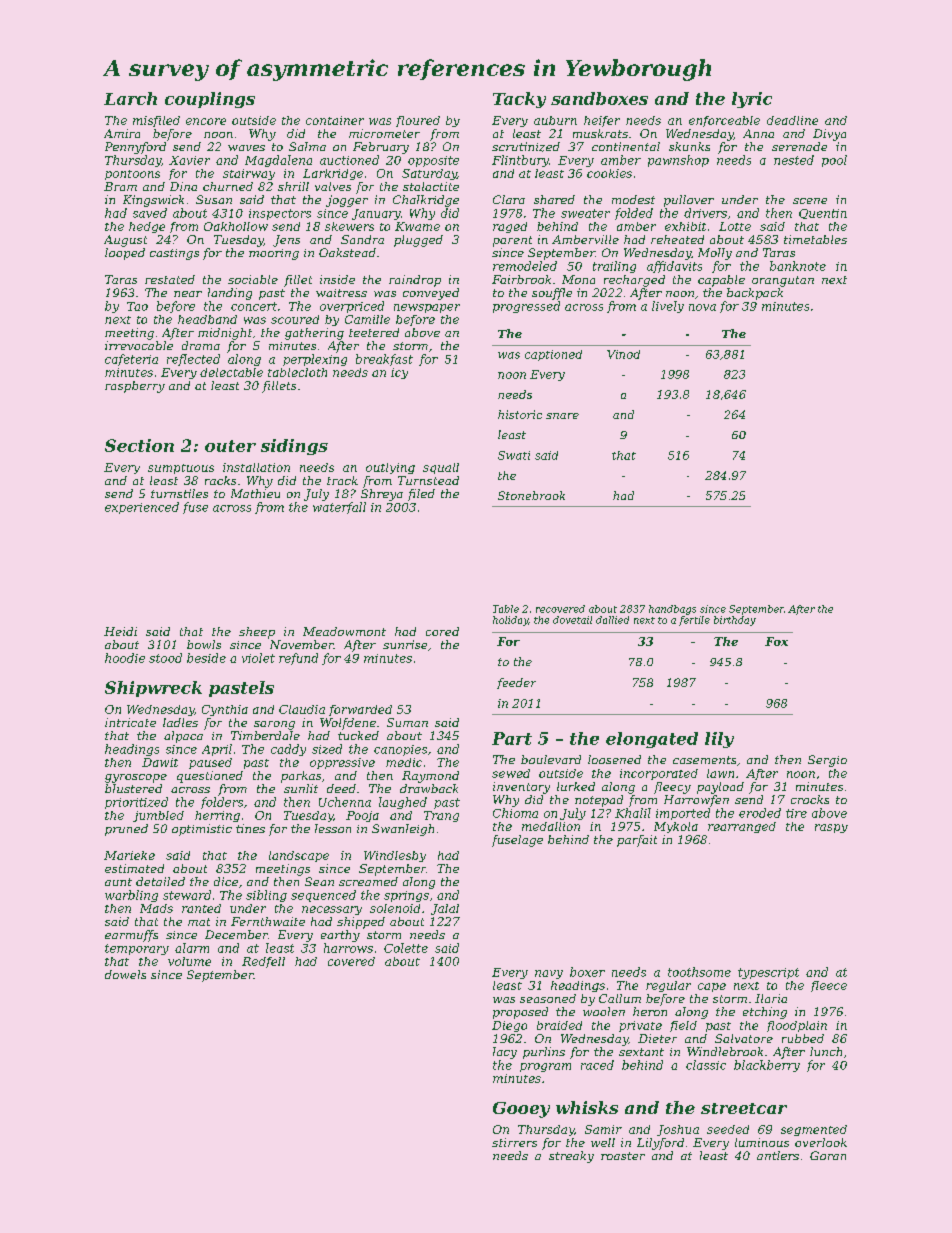 This screenshot has height=1233, width=952. What do you see at coordinates (315, 360) in the screenshot?
I see `perplexing` at bounding box center [315, 360].
